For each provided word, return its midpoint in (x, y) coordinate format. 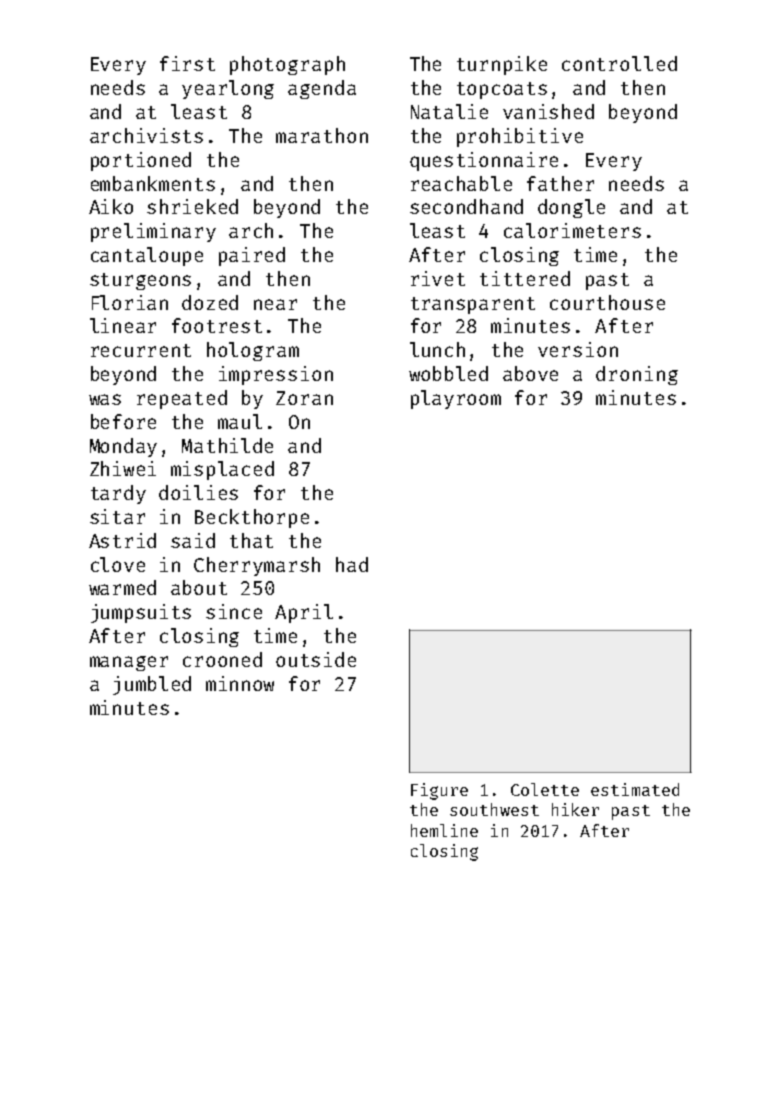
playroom (456, 399)
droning (637, 375)
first (187, 63)
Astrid (122, 540)
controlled (619, 63)
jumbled (152, 685)
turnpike (502, 65)
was (105, 399)
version (578, 349)
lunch (437, 349)
